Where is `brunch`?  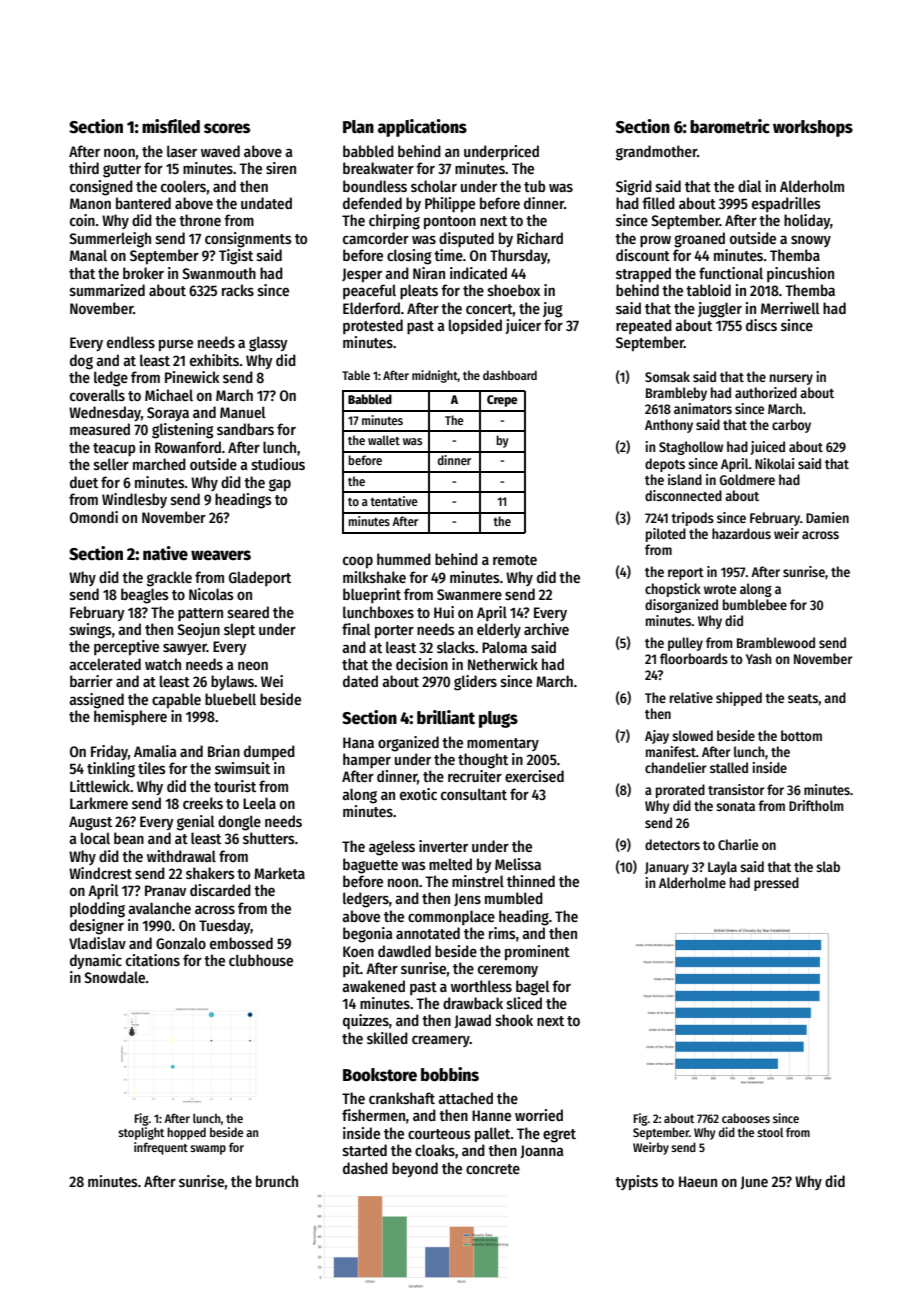 brunch is located at coordinates (277, 1181).
